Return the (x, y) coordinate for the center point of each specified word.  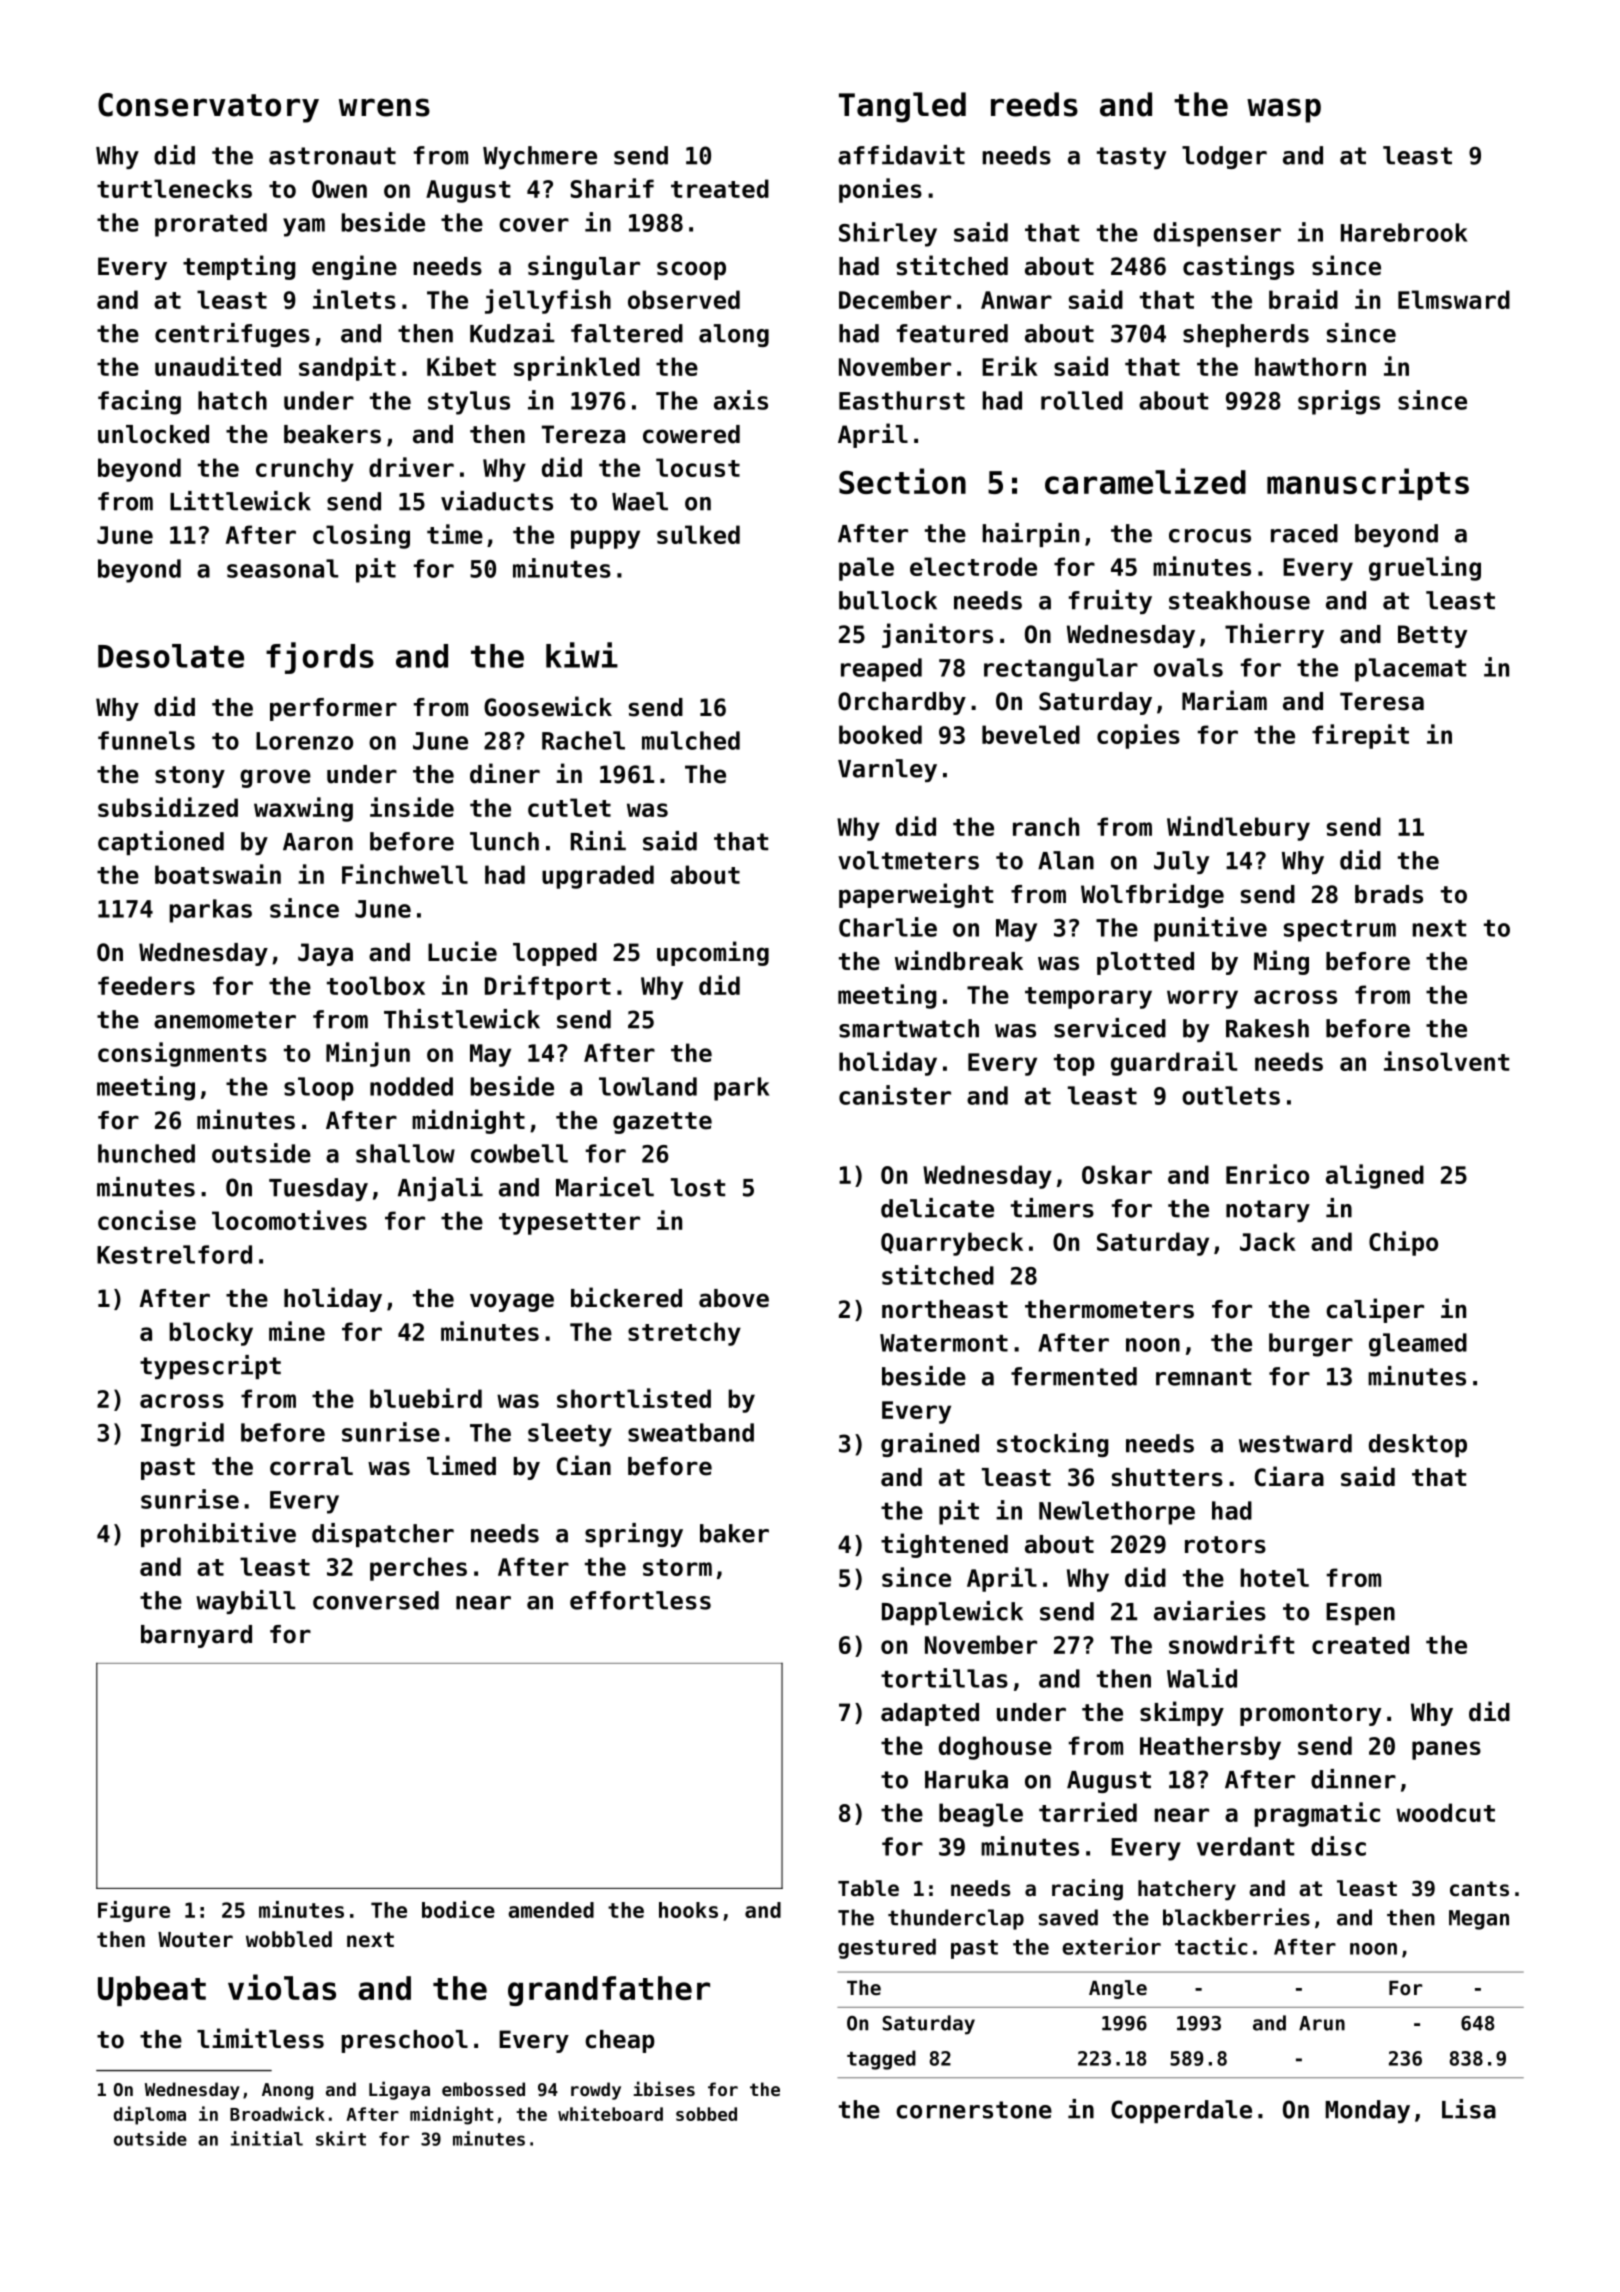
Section (902, 481)
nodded (411, 1086)
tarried (1088, 1812)
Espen (1360, 1614)
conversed (376, 1600)
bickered (626, 1297)
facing (139, 402)
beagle (981, 1815)
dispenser (1217, 234)
